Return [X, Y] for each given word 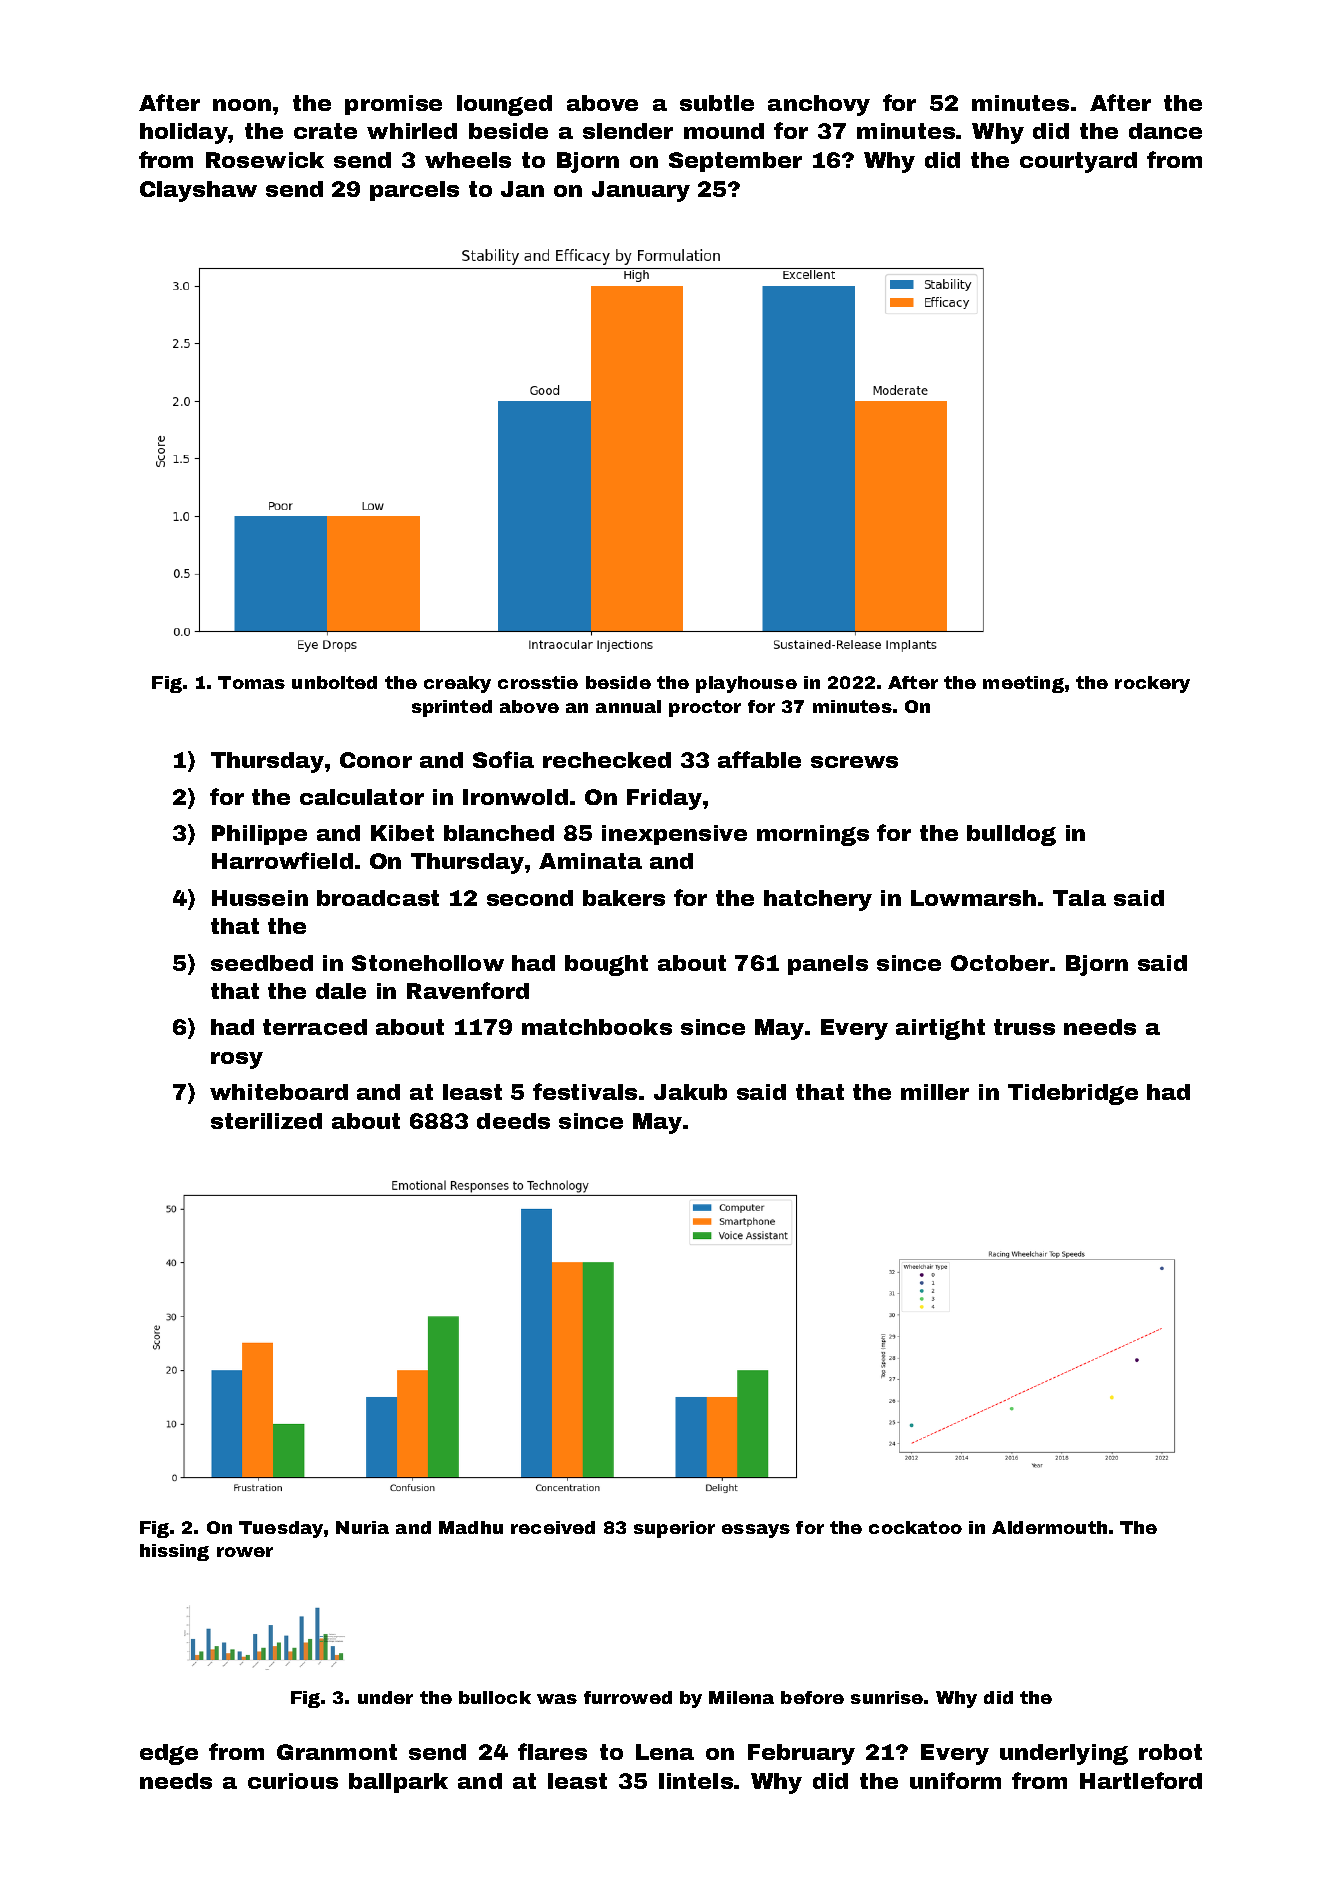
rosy [237, 1060]
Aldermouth [1049, 1527]
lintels [696, 1781]
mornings [813, 835]
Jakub [690, 1092]
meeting [1023, 684]
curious [293, 1781]
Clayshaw [198, 191]
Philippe [259, 835]
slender [628, 131]
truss [1024, 1027]
